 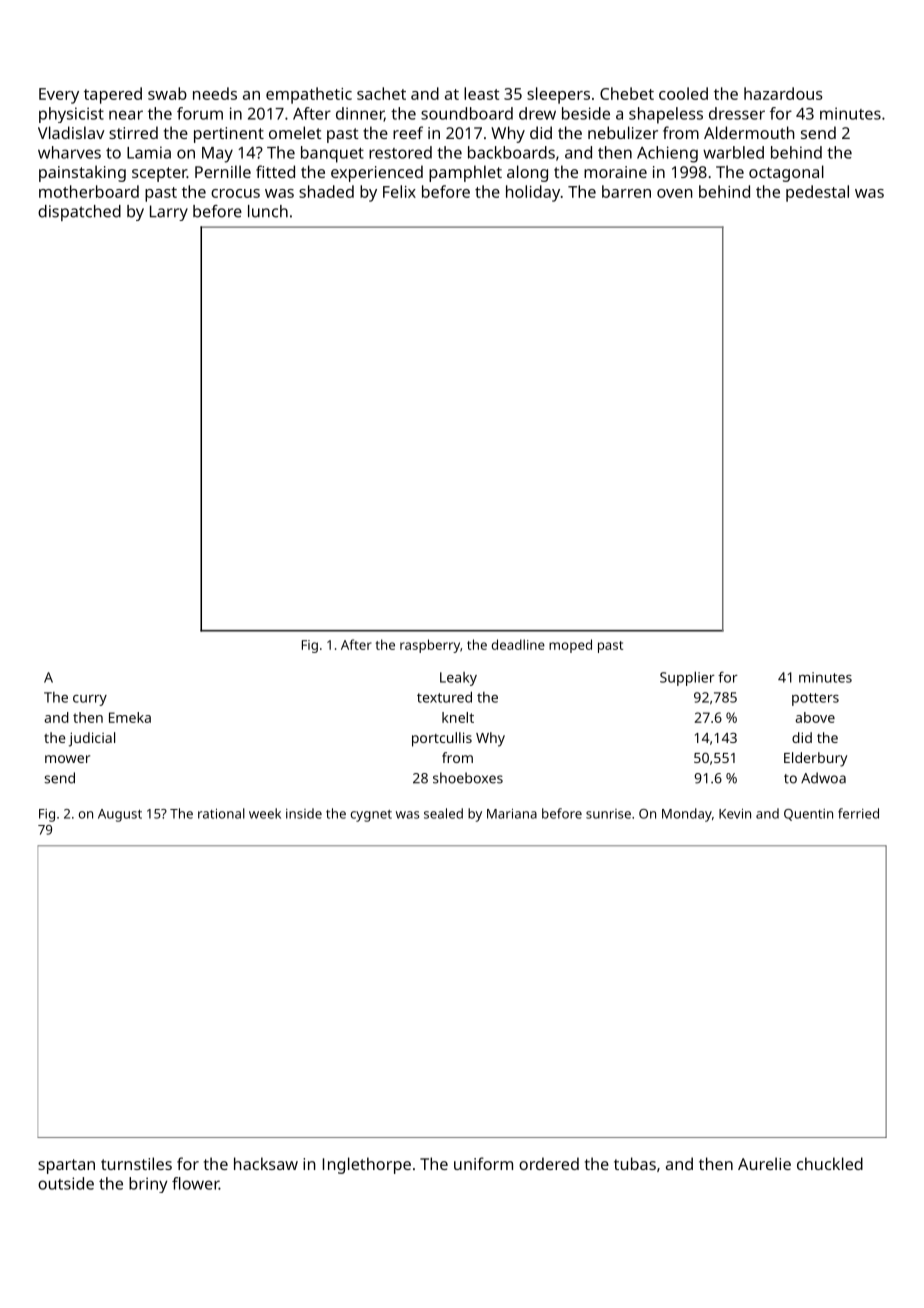 I want to click on Adwoa, so click(x=823, y=778).
